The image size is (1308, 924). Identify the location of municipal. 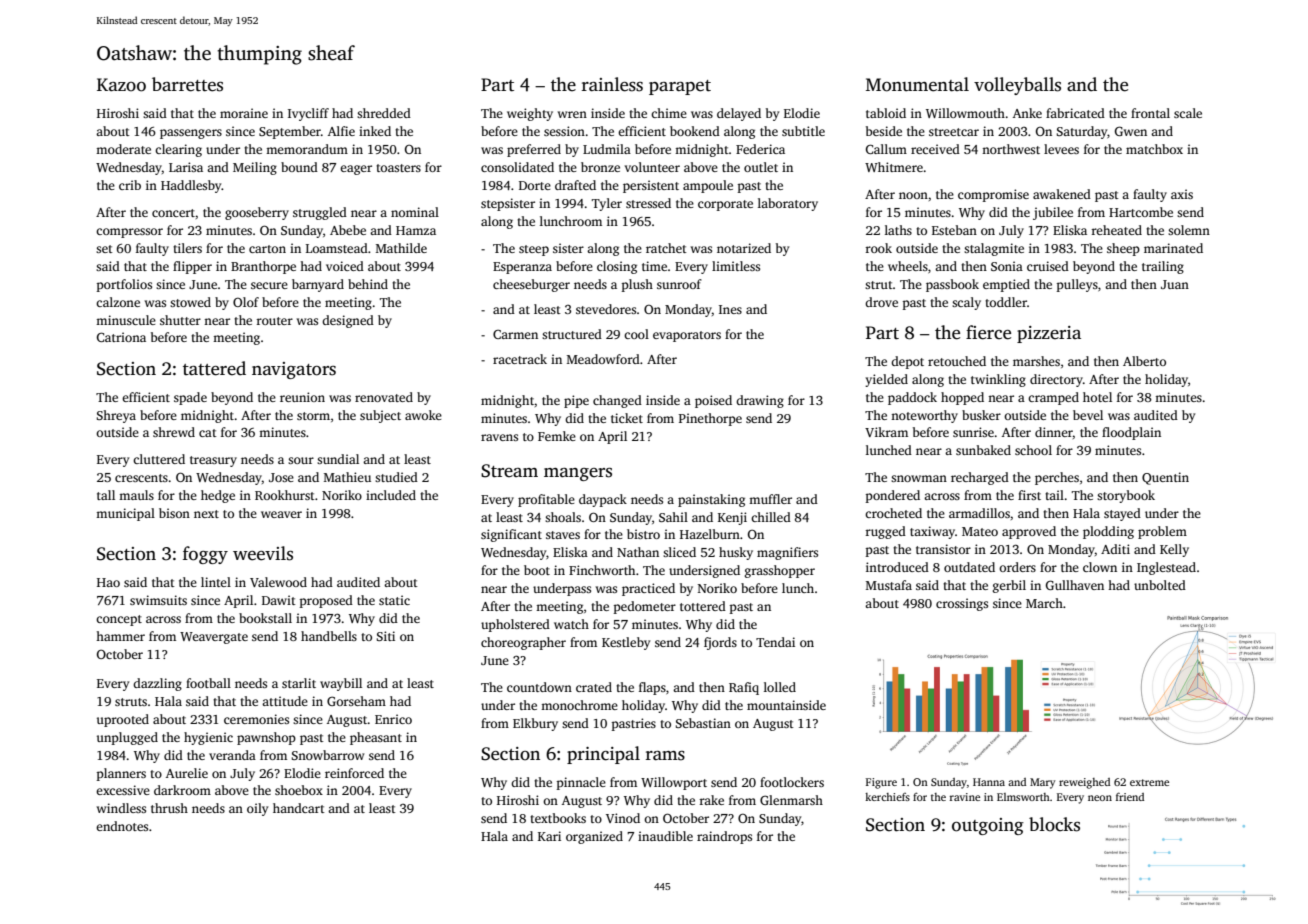
(125, 514).
